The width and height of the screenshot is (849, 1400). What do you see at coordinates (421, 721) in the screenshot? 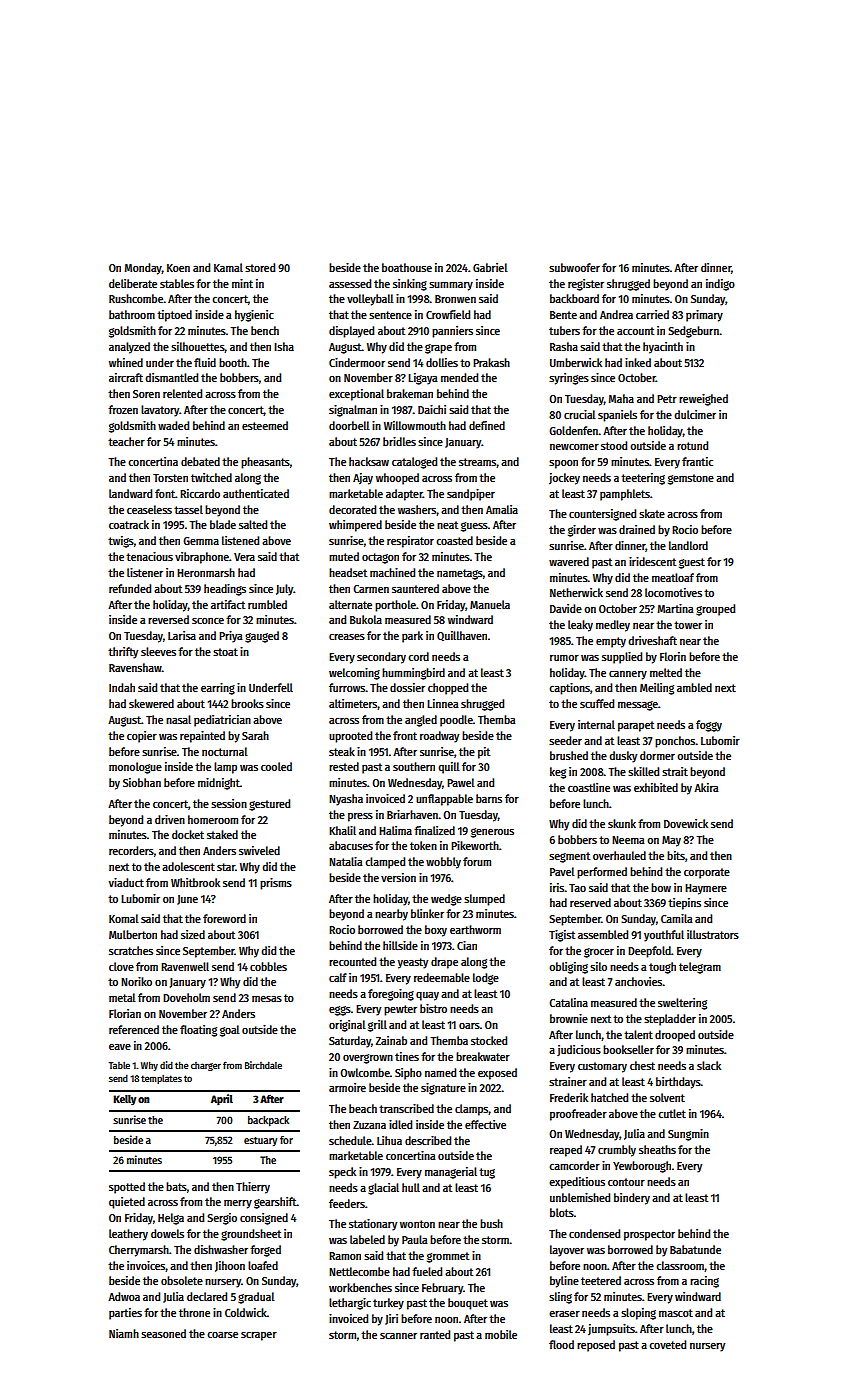
I see `angled` at bounding box center [421, 721].
